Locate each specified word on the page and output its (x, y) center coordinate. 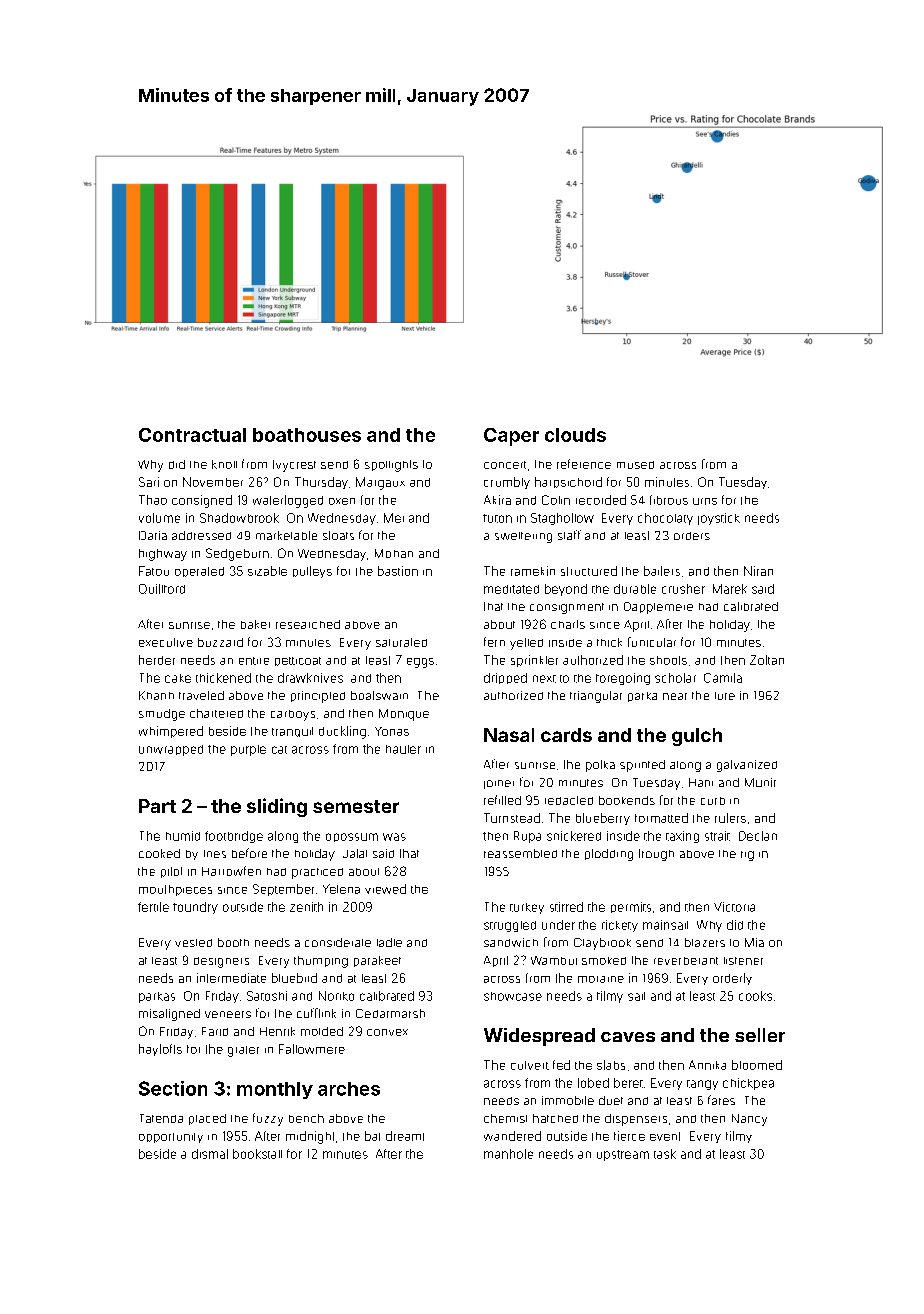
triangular (596, 697)
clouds (575, 435)
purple (248, 750)
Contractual (192, 435)
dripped (505, 678)
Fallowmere (312, 1049)
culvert (530, 1065)
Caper (511, 437)
